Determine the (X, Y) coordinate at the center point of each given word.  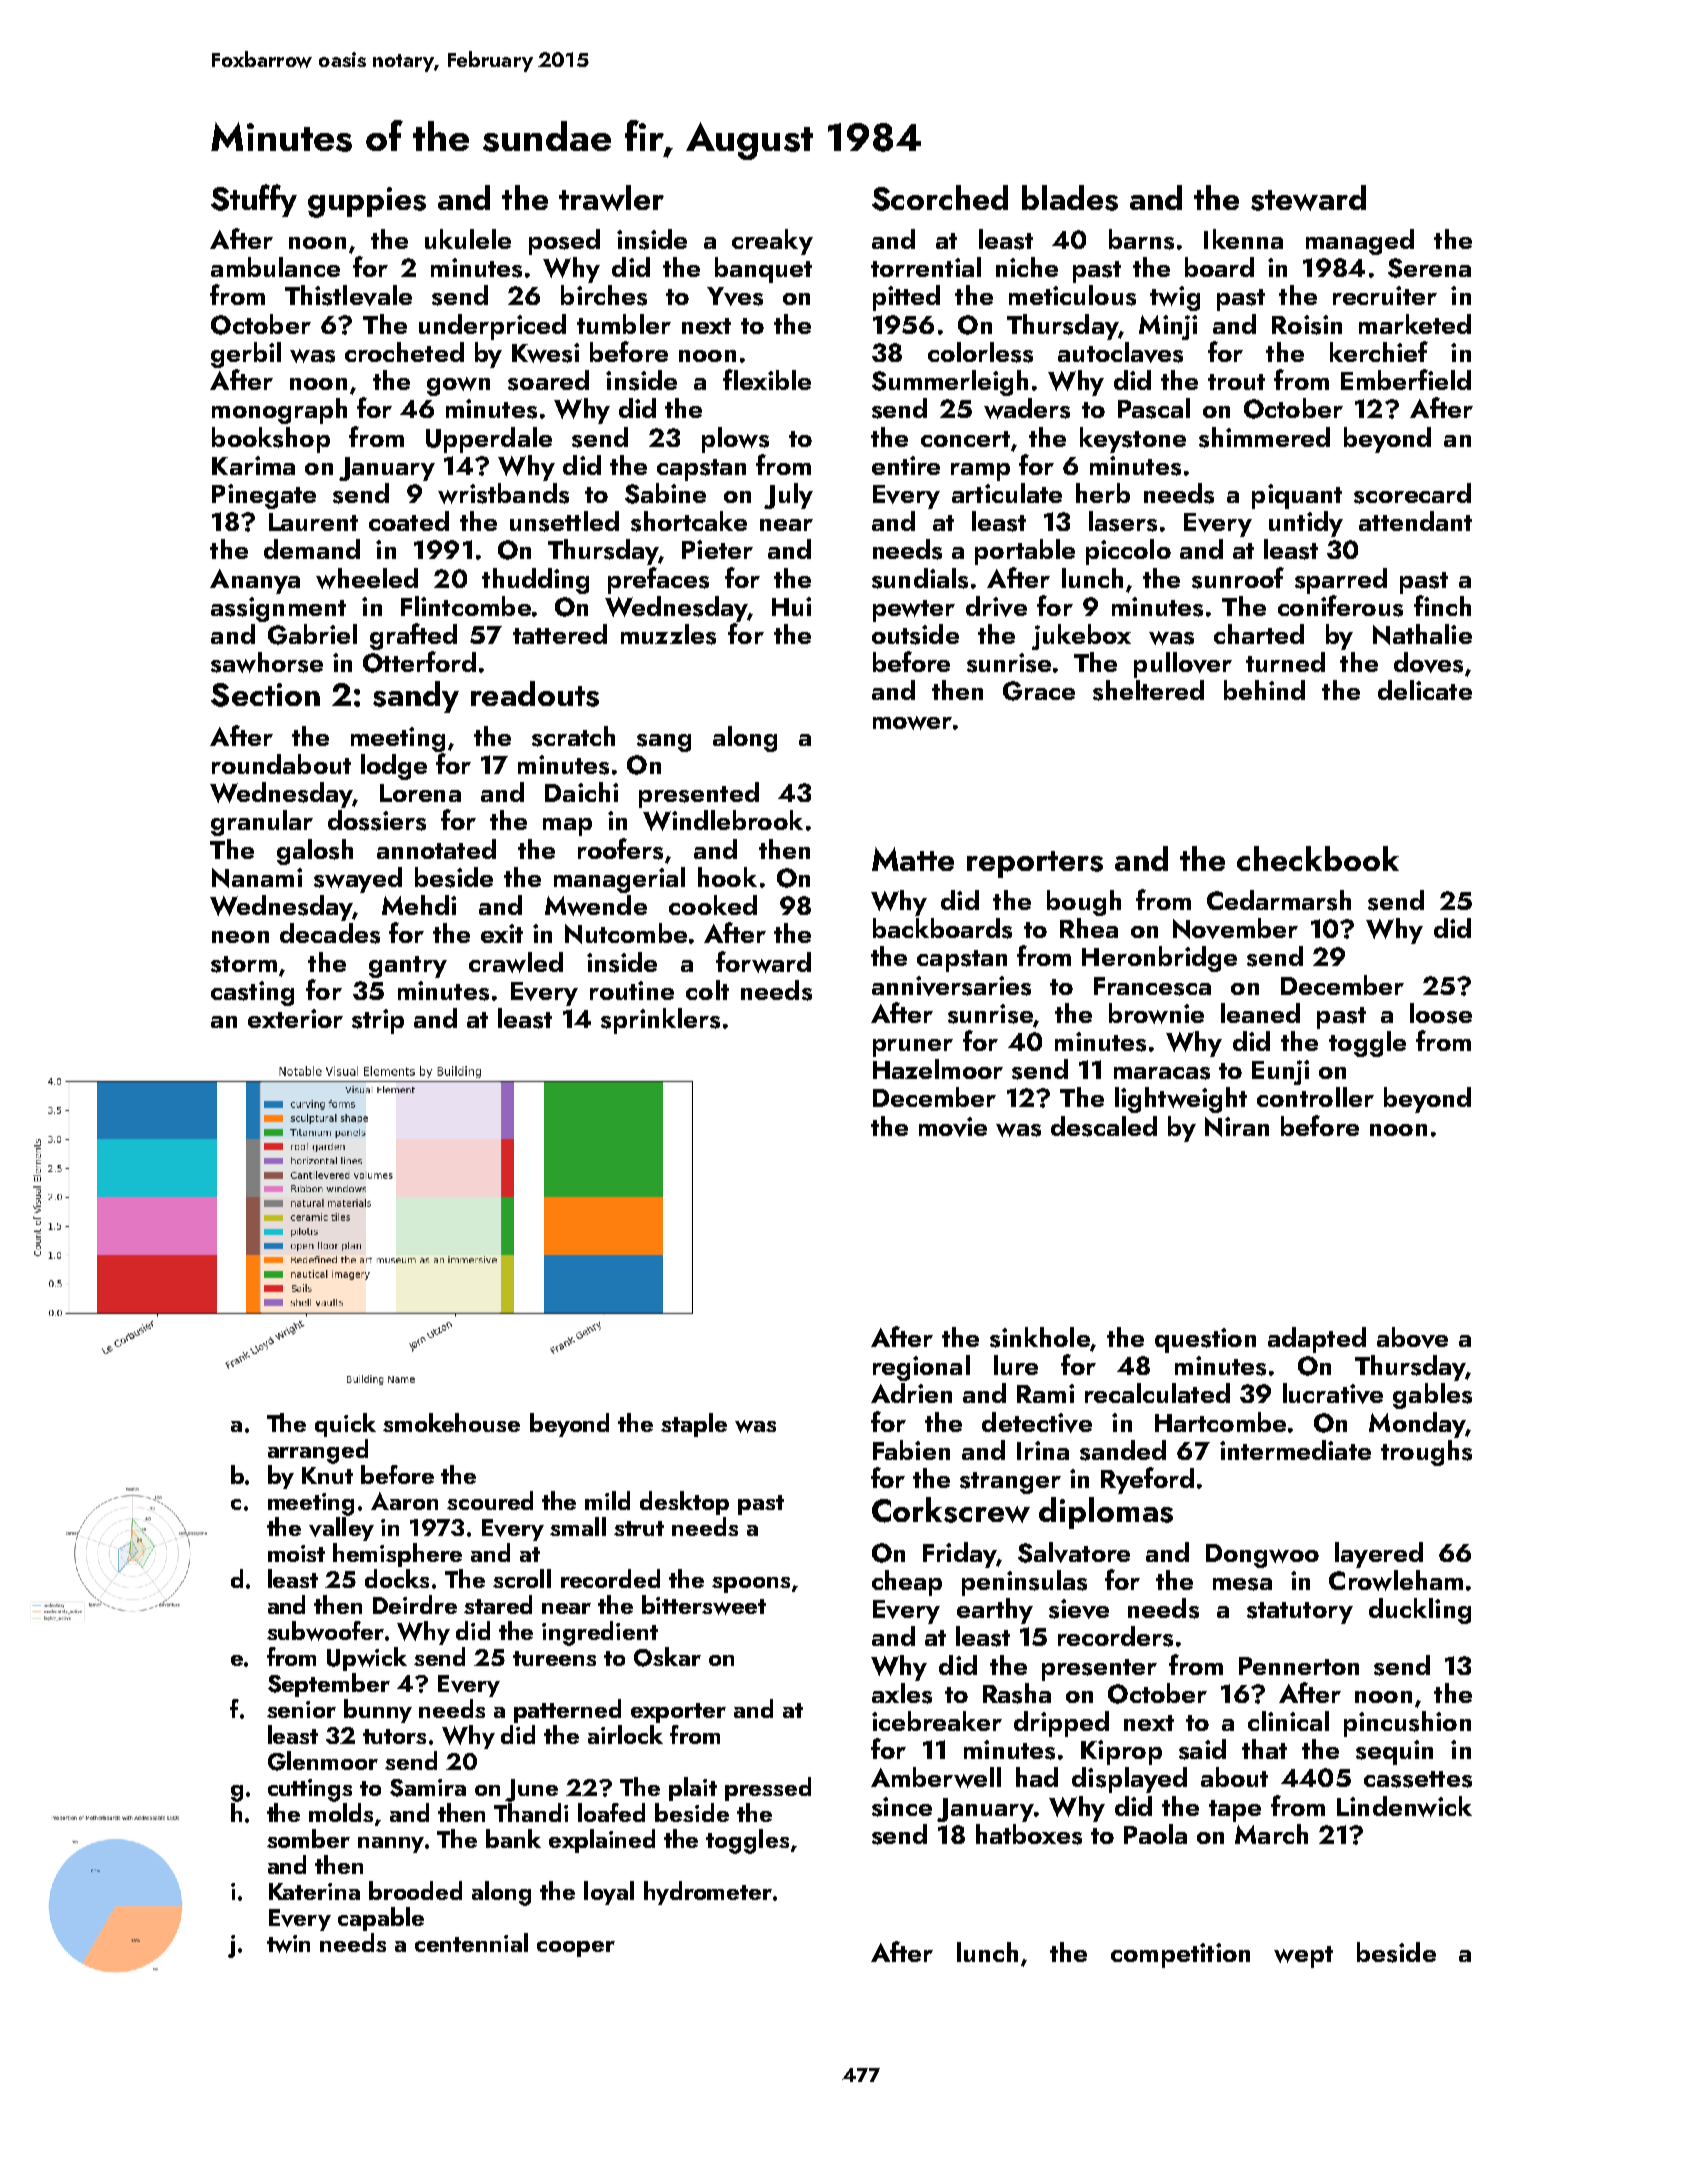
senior (301, 1709)
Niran (1237, 1127)
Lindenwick (1404, 1806)
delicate (1425, 690)
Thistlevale (348, 295)
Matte (913, 859)
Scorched (940, 198)
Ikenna (1243, 239)
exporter (678, 1713)
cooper (576, 1949)
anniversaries (951, 986)
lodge (394, 767)
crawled (516, 962)
